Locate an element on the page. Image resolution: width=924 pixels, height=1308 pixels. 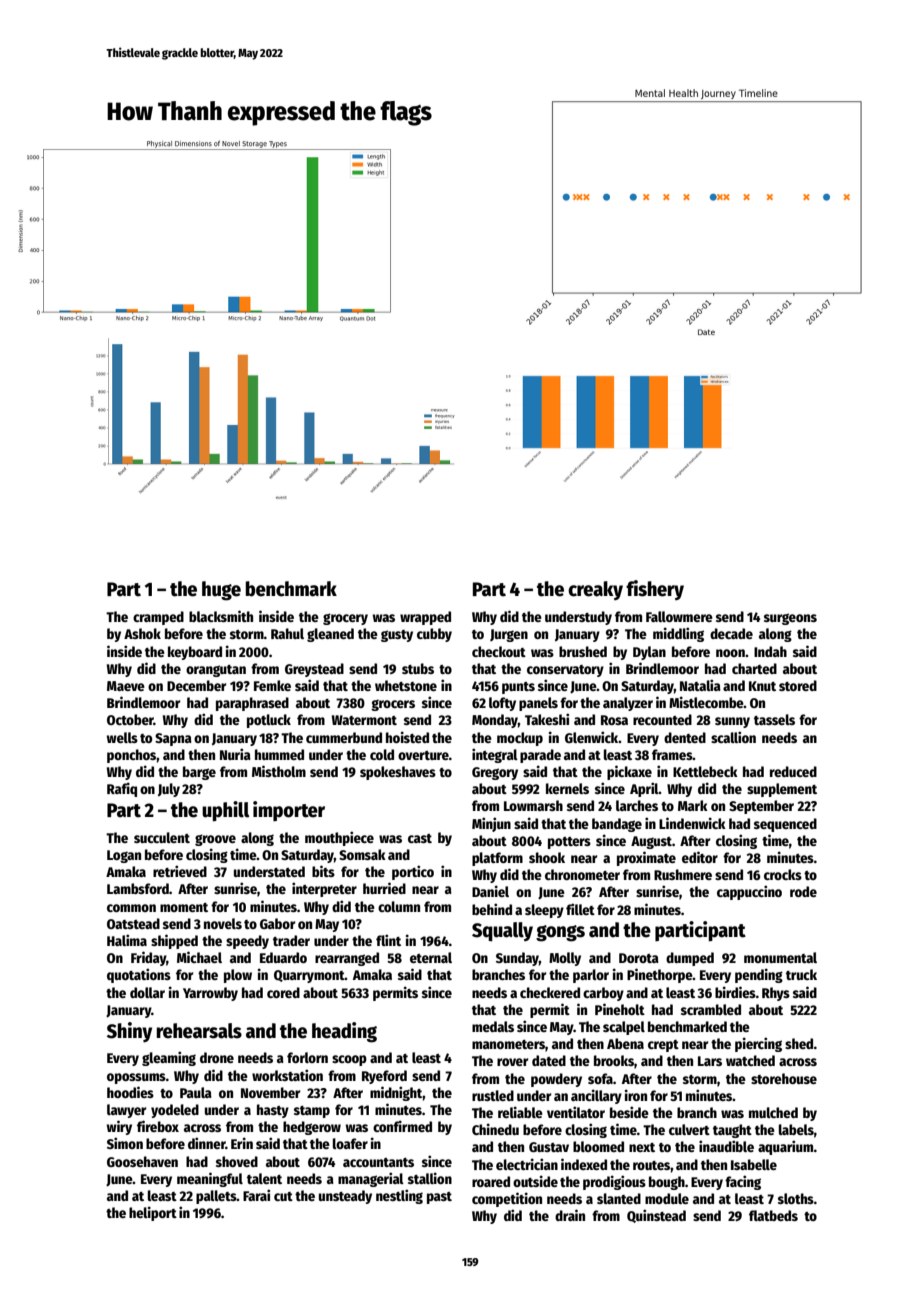
decade is located at coordinates (731, 633).
